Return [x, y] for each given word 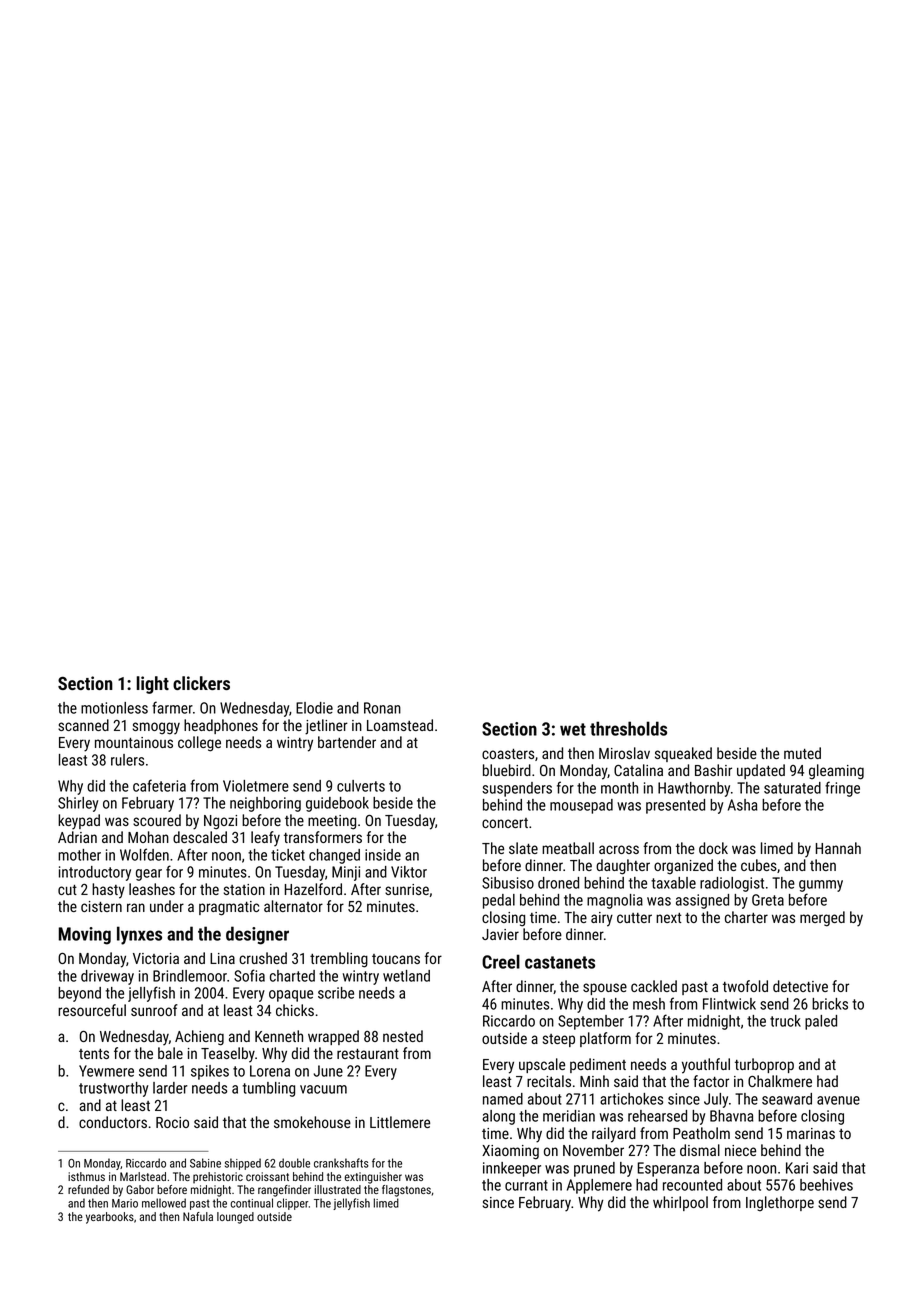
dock [713, 848]
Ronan [382, 708]
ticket [288, 855]
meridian [569, 1116]
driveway [107, 977]
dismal [700, 1150]
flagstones [406, 1191]
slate [523, 848]
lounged [235, 1218]
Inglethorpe [780, 1203]
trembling [339, 960]
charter [746, 917]
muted [802, 753]
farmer [172, 707]
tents [94, 1054]
